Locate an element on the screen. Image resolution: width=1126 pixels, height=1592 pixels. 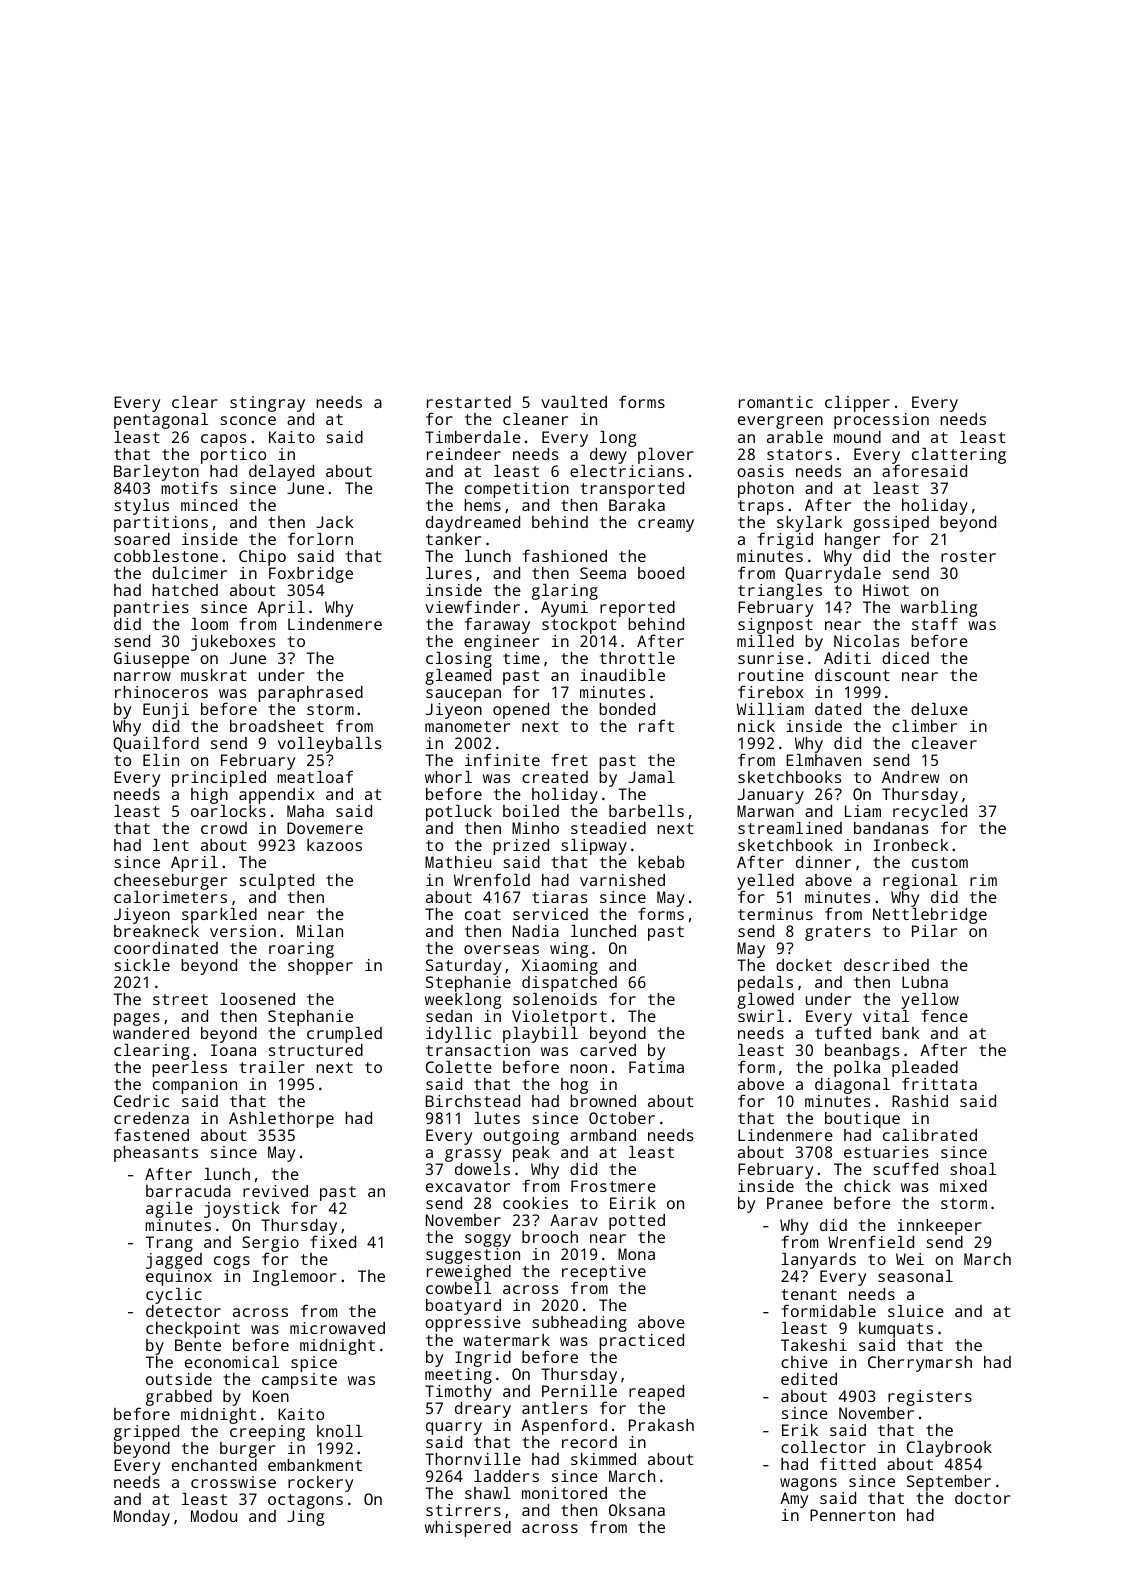
dreary is located at coordinates (483, 1410).
